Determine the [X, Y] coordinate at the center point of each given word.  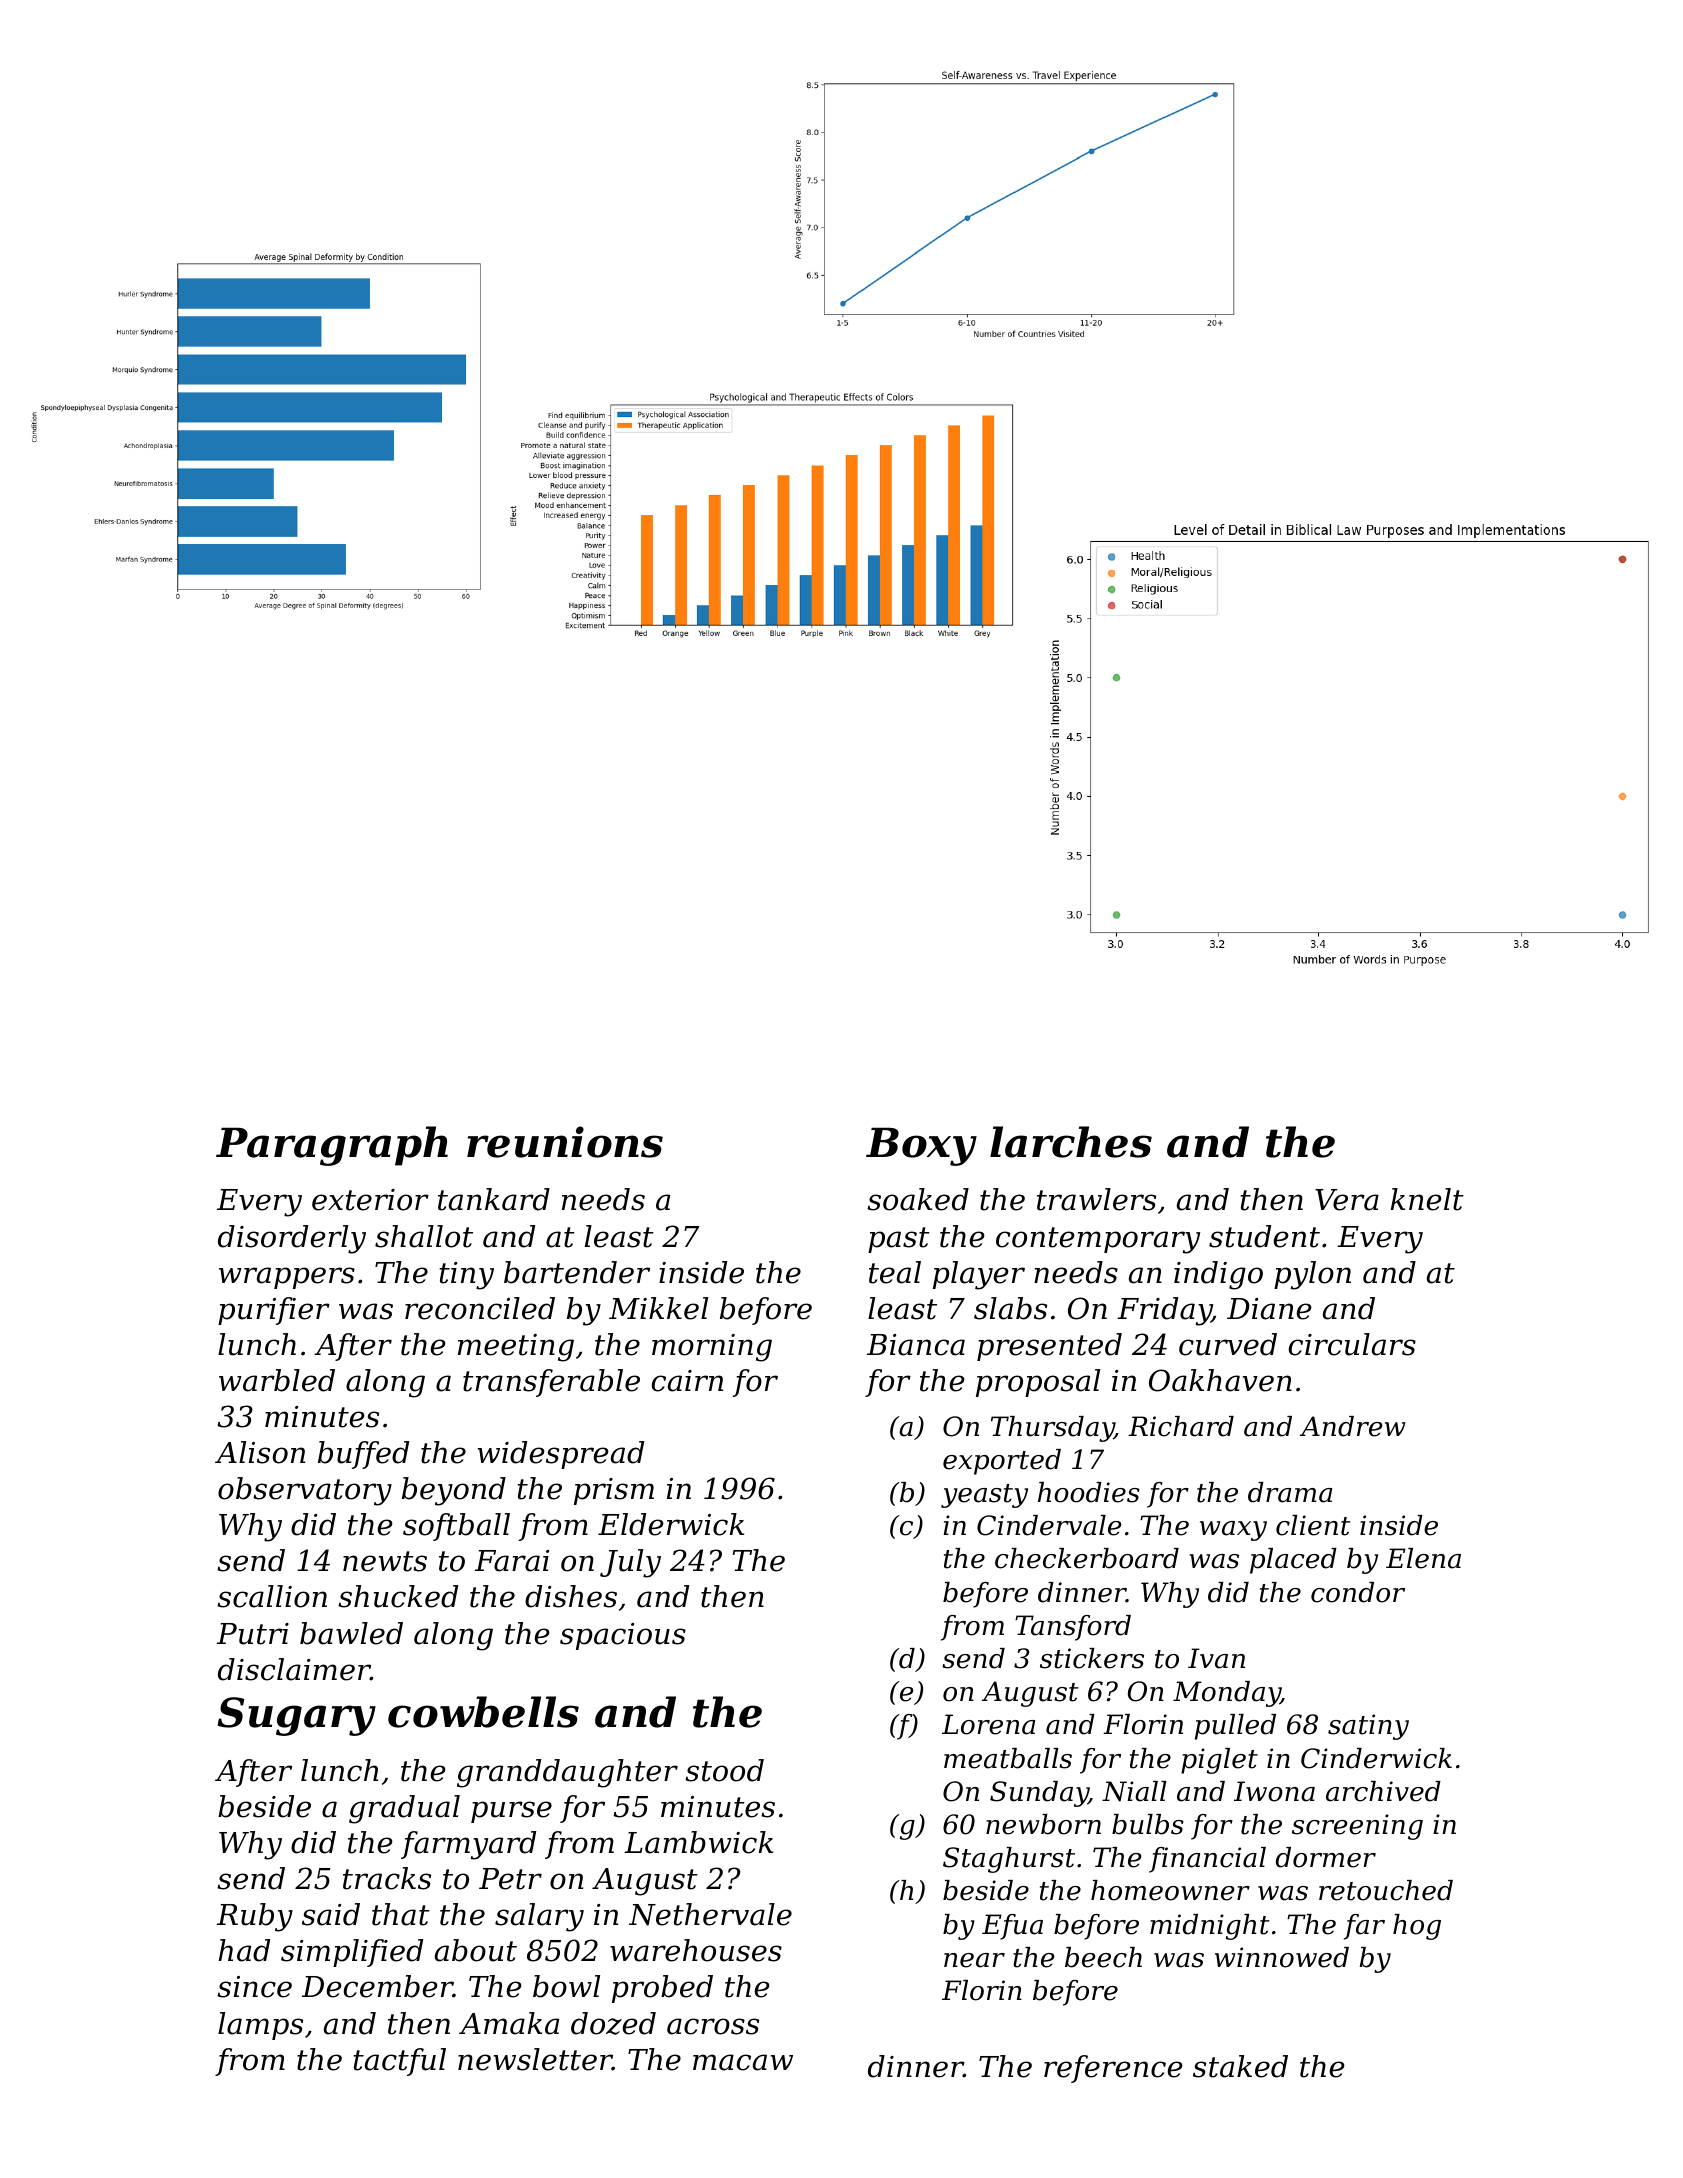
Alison [260, 1452]
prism [614, 1491]
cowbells [483, 1712]
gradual [404, 1809]
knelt [1427, 1199]
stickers [1092, 1658]
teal [895, 1272]
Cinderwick [1376, 1758]
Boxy [921, 1146]
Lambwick [698, 1842]
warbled [277, 1380]
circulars [1352, 1344]
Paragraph [332, 1146]
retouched [1386, 1890]
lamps [260, 2026]
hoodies [1089, 1492]
